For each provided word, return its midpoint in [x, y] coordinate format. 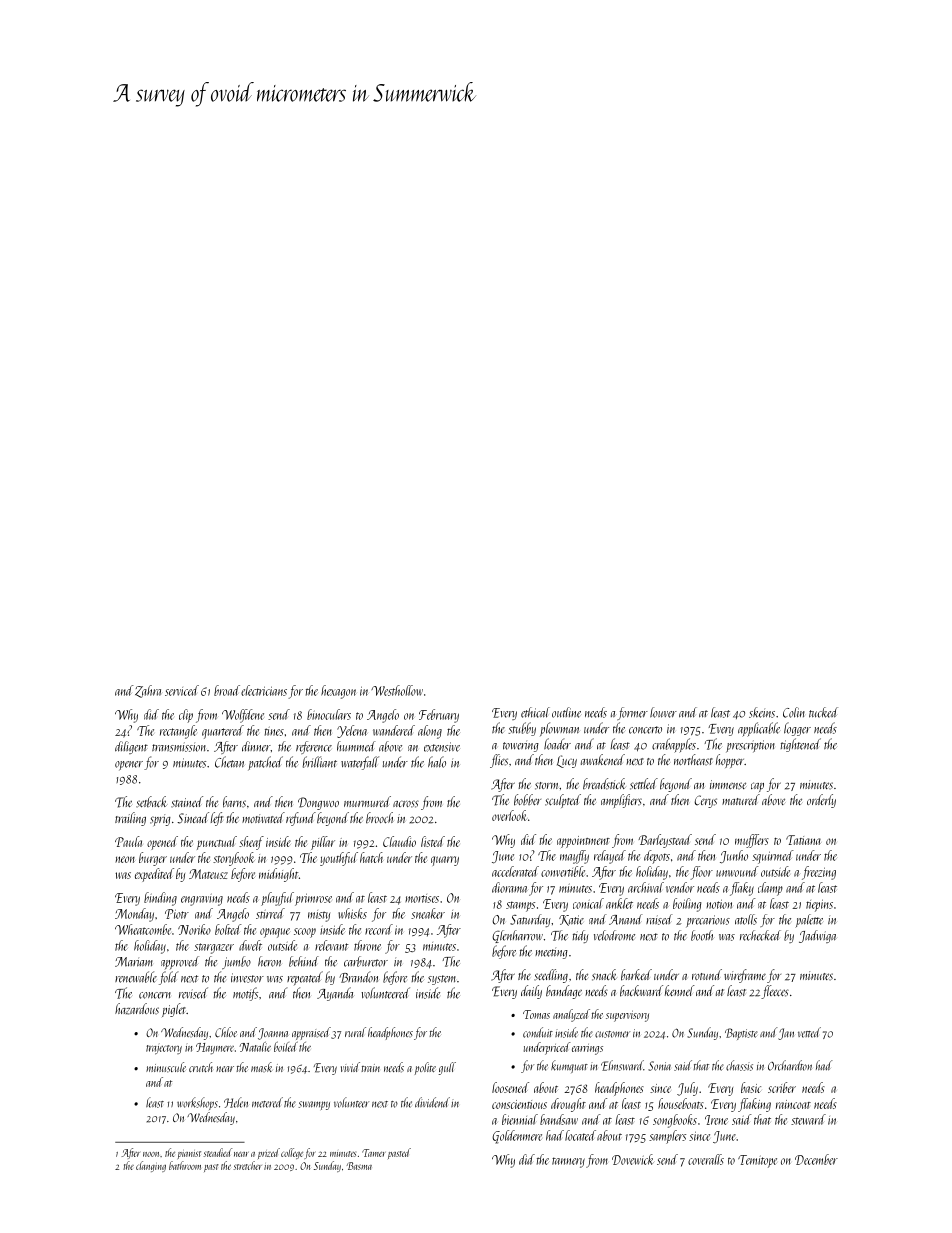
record [379, 929]
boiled [286, 1047]
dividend [432, 1102]
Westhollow [397, 690]
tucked [823, 712]
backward [641, 991]
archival [646, 887]
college [292, 1153]
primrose [313, 899]
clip [186, 716]
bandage [564, 992]
